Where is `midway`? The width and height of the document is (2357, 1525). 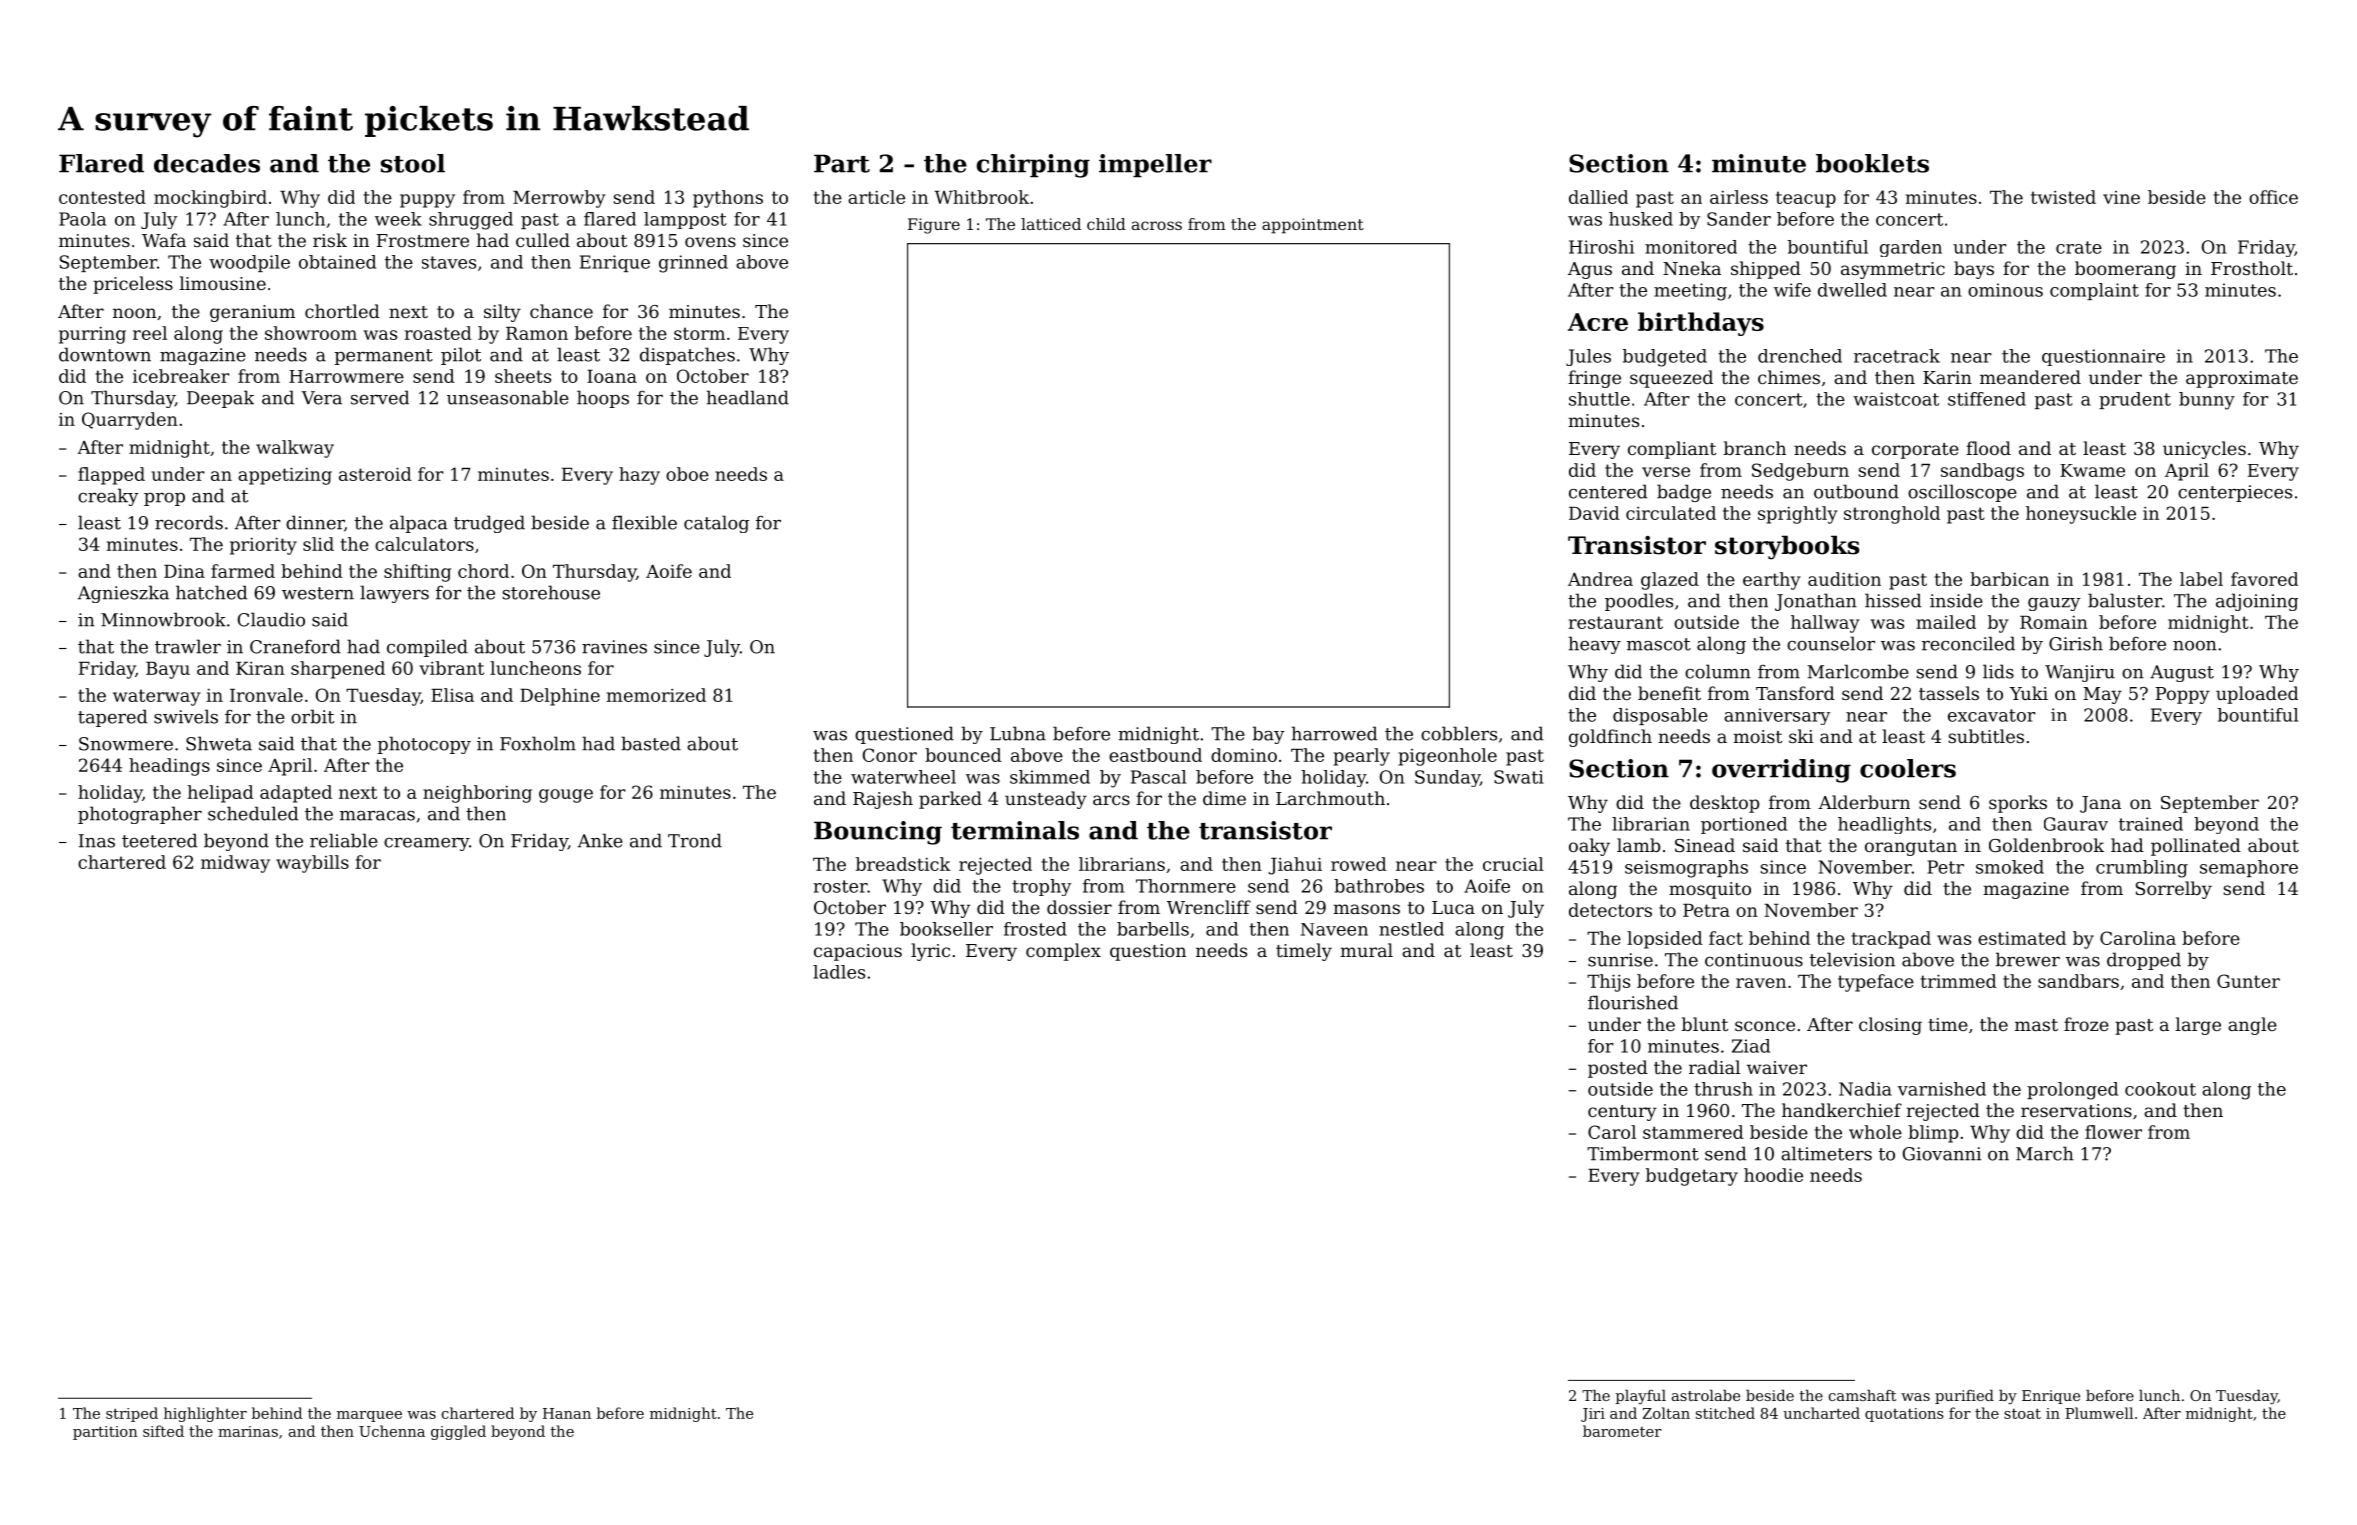
midway is located at coordinates (235, 864).
